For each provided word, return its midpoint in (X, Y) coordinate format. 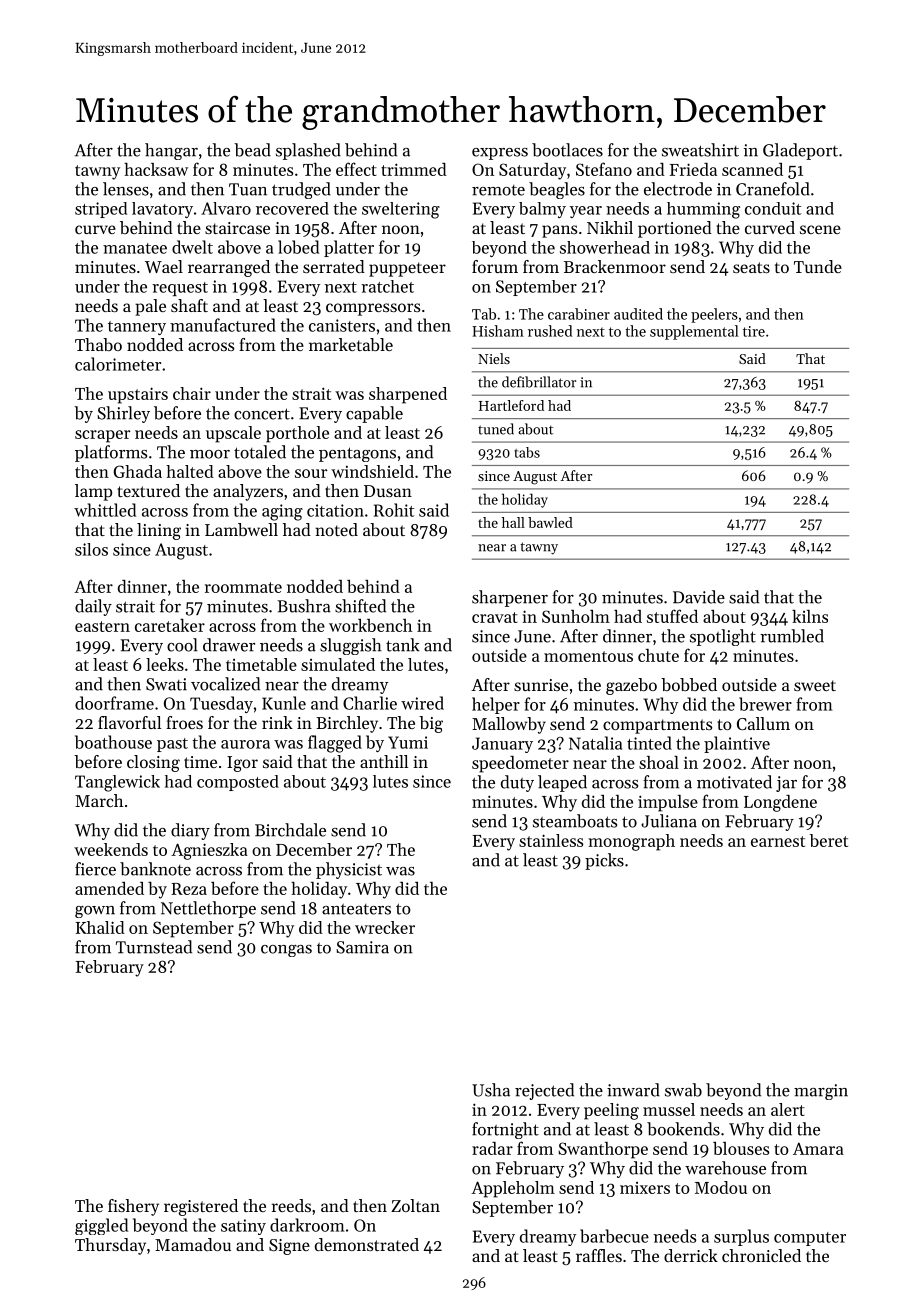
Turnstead (154, 947)
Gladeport (800, 151)
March (99, 800)
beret (829, 840)
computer (810, 1239)
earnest (778, 841)
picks (604, 861)
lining (159, 531)
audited (638, 314)
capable (374, 414)
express (500, 154)
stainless (551, 840)
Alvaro (226, 208)
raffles (599, 1255)
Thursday (110, 1246)
